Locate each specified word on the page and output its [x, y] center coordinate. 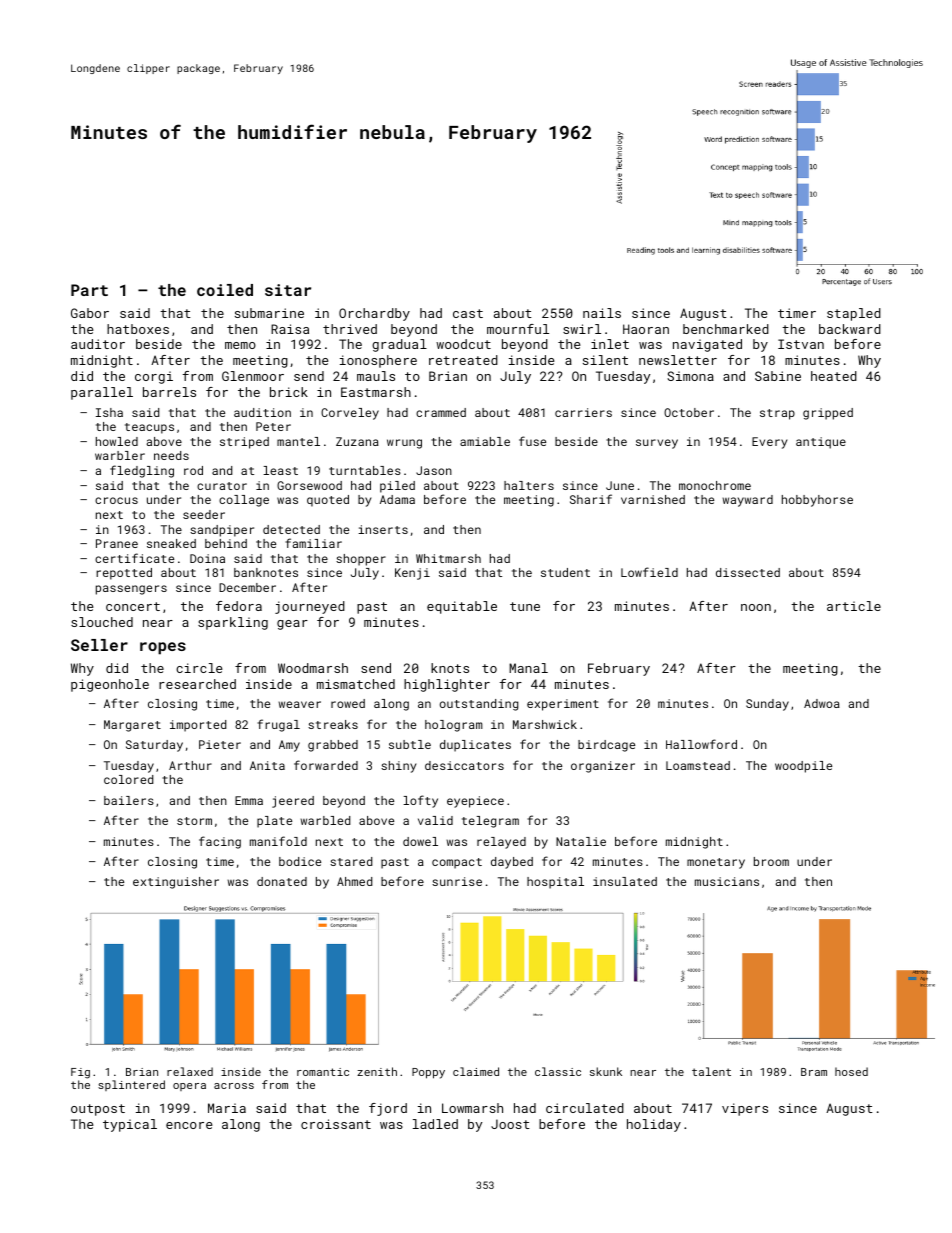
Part [89, 290]
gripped [828, 414]
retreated [463, 360]
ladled [435, 1124]
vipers [745, 1109]
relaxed [190, 1071]
